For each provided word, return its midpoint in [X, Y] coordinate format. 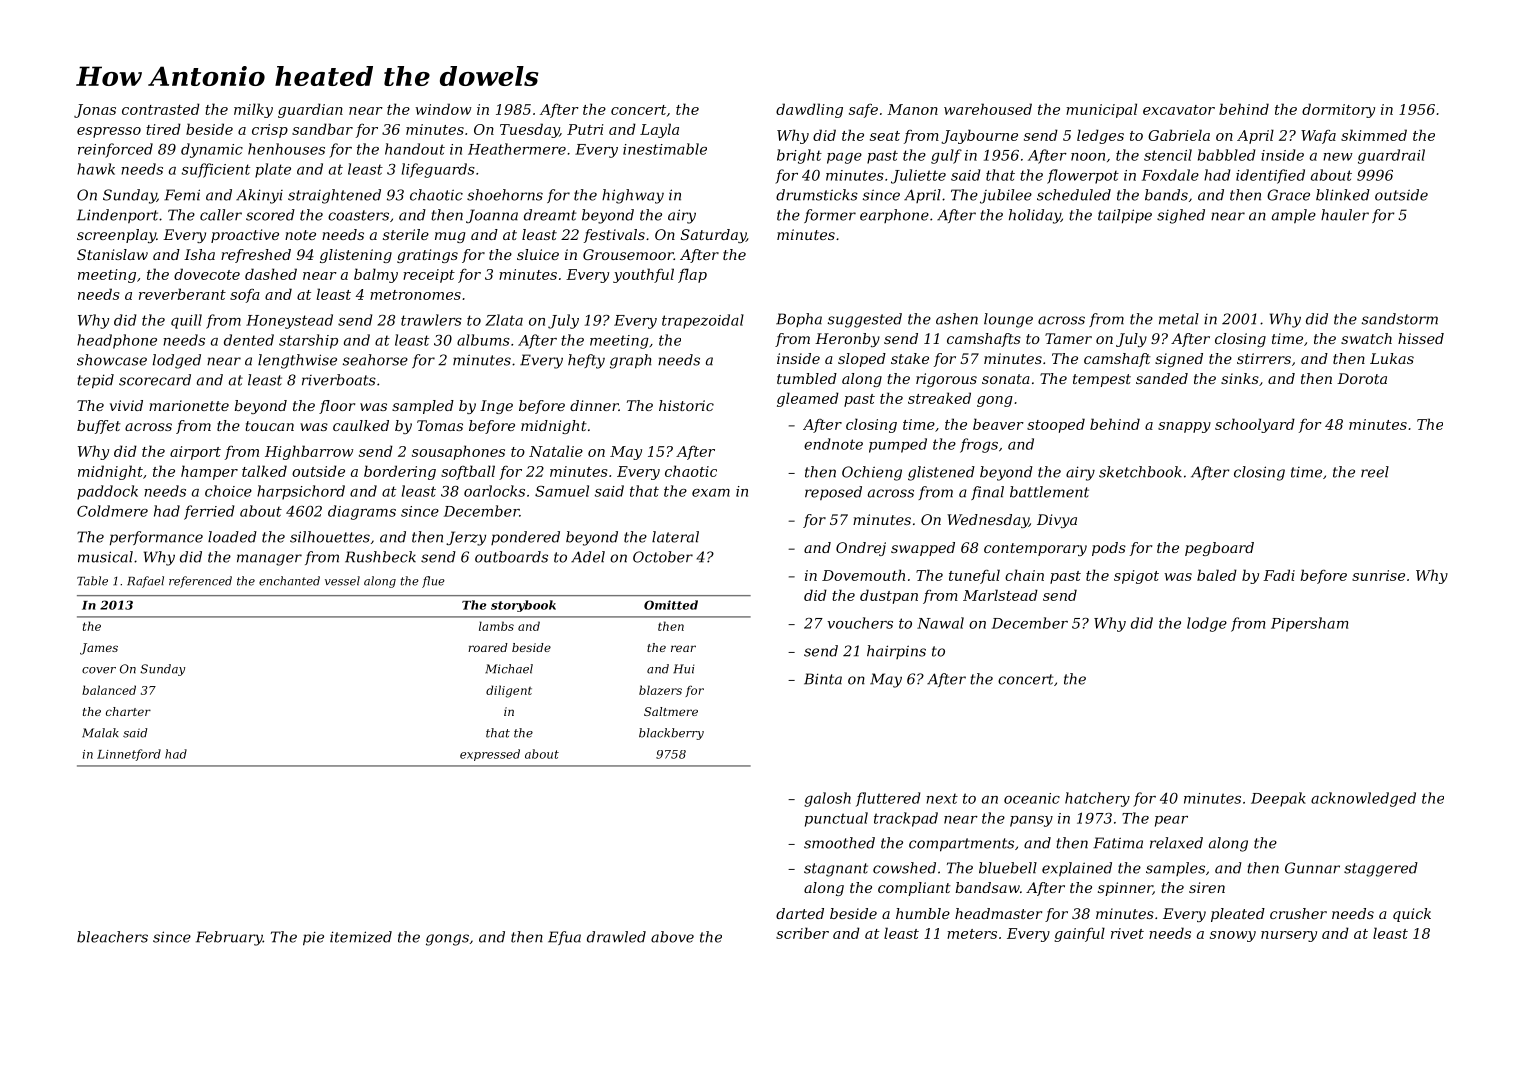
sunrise [1378, 575]
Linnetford [129, 755]
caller [221, 215]
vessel [342, 581]
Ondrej [861, 549]
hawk [96, 169]
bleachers [112, 937]
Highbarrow [309, 452]
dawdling [809, 110]
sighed [1181, 216]
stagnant [836, 870]
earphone [894, 216]
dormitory [1338, 110]
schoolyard [1255, 425]
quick [1412, 915]
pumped [898, 445]
